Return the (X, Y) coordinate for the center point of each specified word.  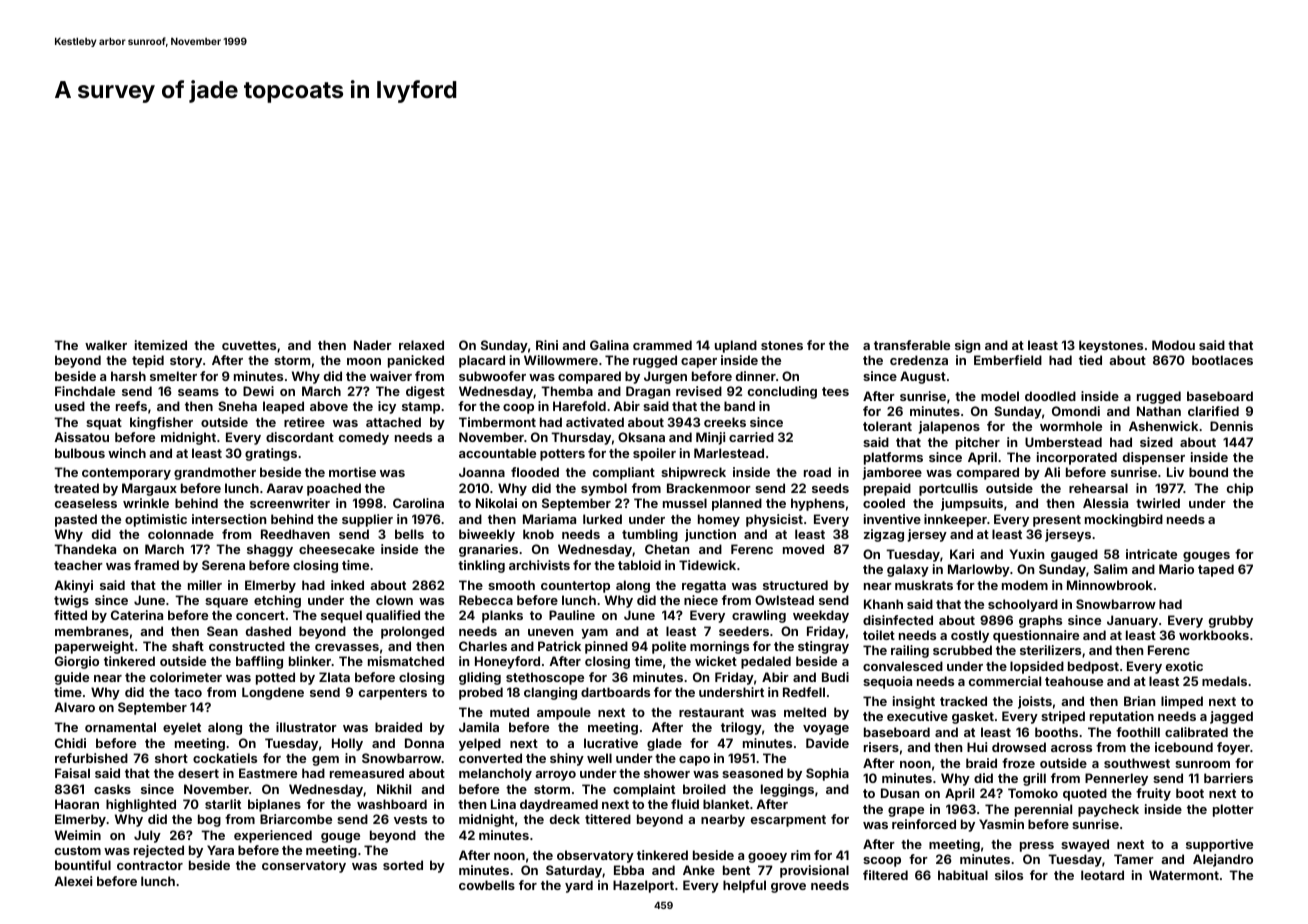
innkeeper (955, 520)
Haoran (77, 804)
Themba (567, 391)
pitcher (978, 443)
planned (737, 504)
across (1071, 748)
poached (334, 489)
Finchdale (85, 391)
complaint (644, 790)
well (599, 758)
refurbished (91, 758)
